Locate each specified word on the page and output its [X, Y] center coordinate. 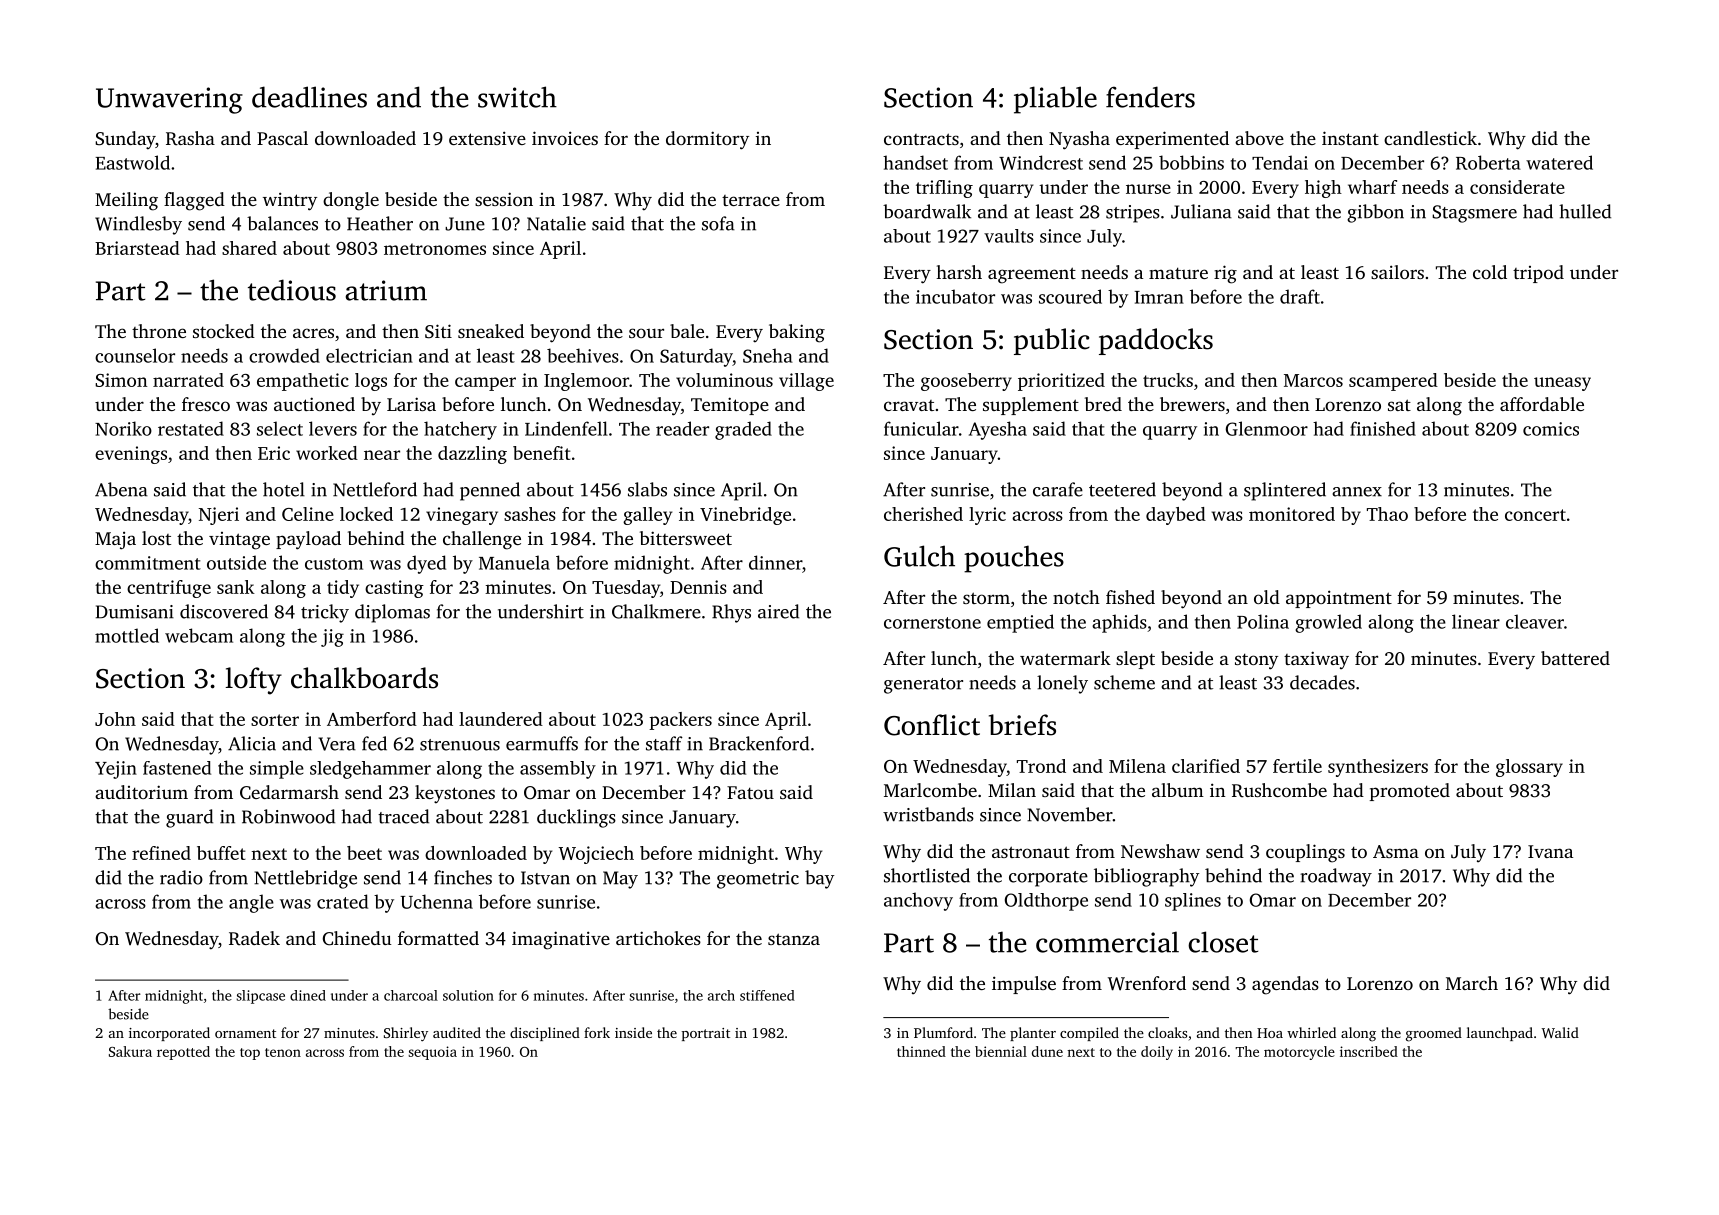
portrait [706, 1034]
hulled [1585, 211]
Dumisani [135, 612]
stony [1256, 661]
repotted [183, 1053]
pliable [1055, 100]
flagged [194, 201]
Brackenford [759, 743]
